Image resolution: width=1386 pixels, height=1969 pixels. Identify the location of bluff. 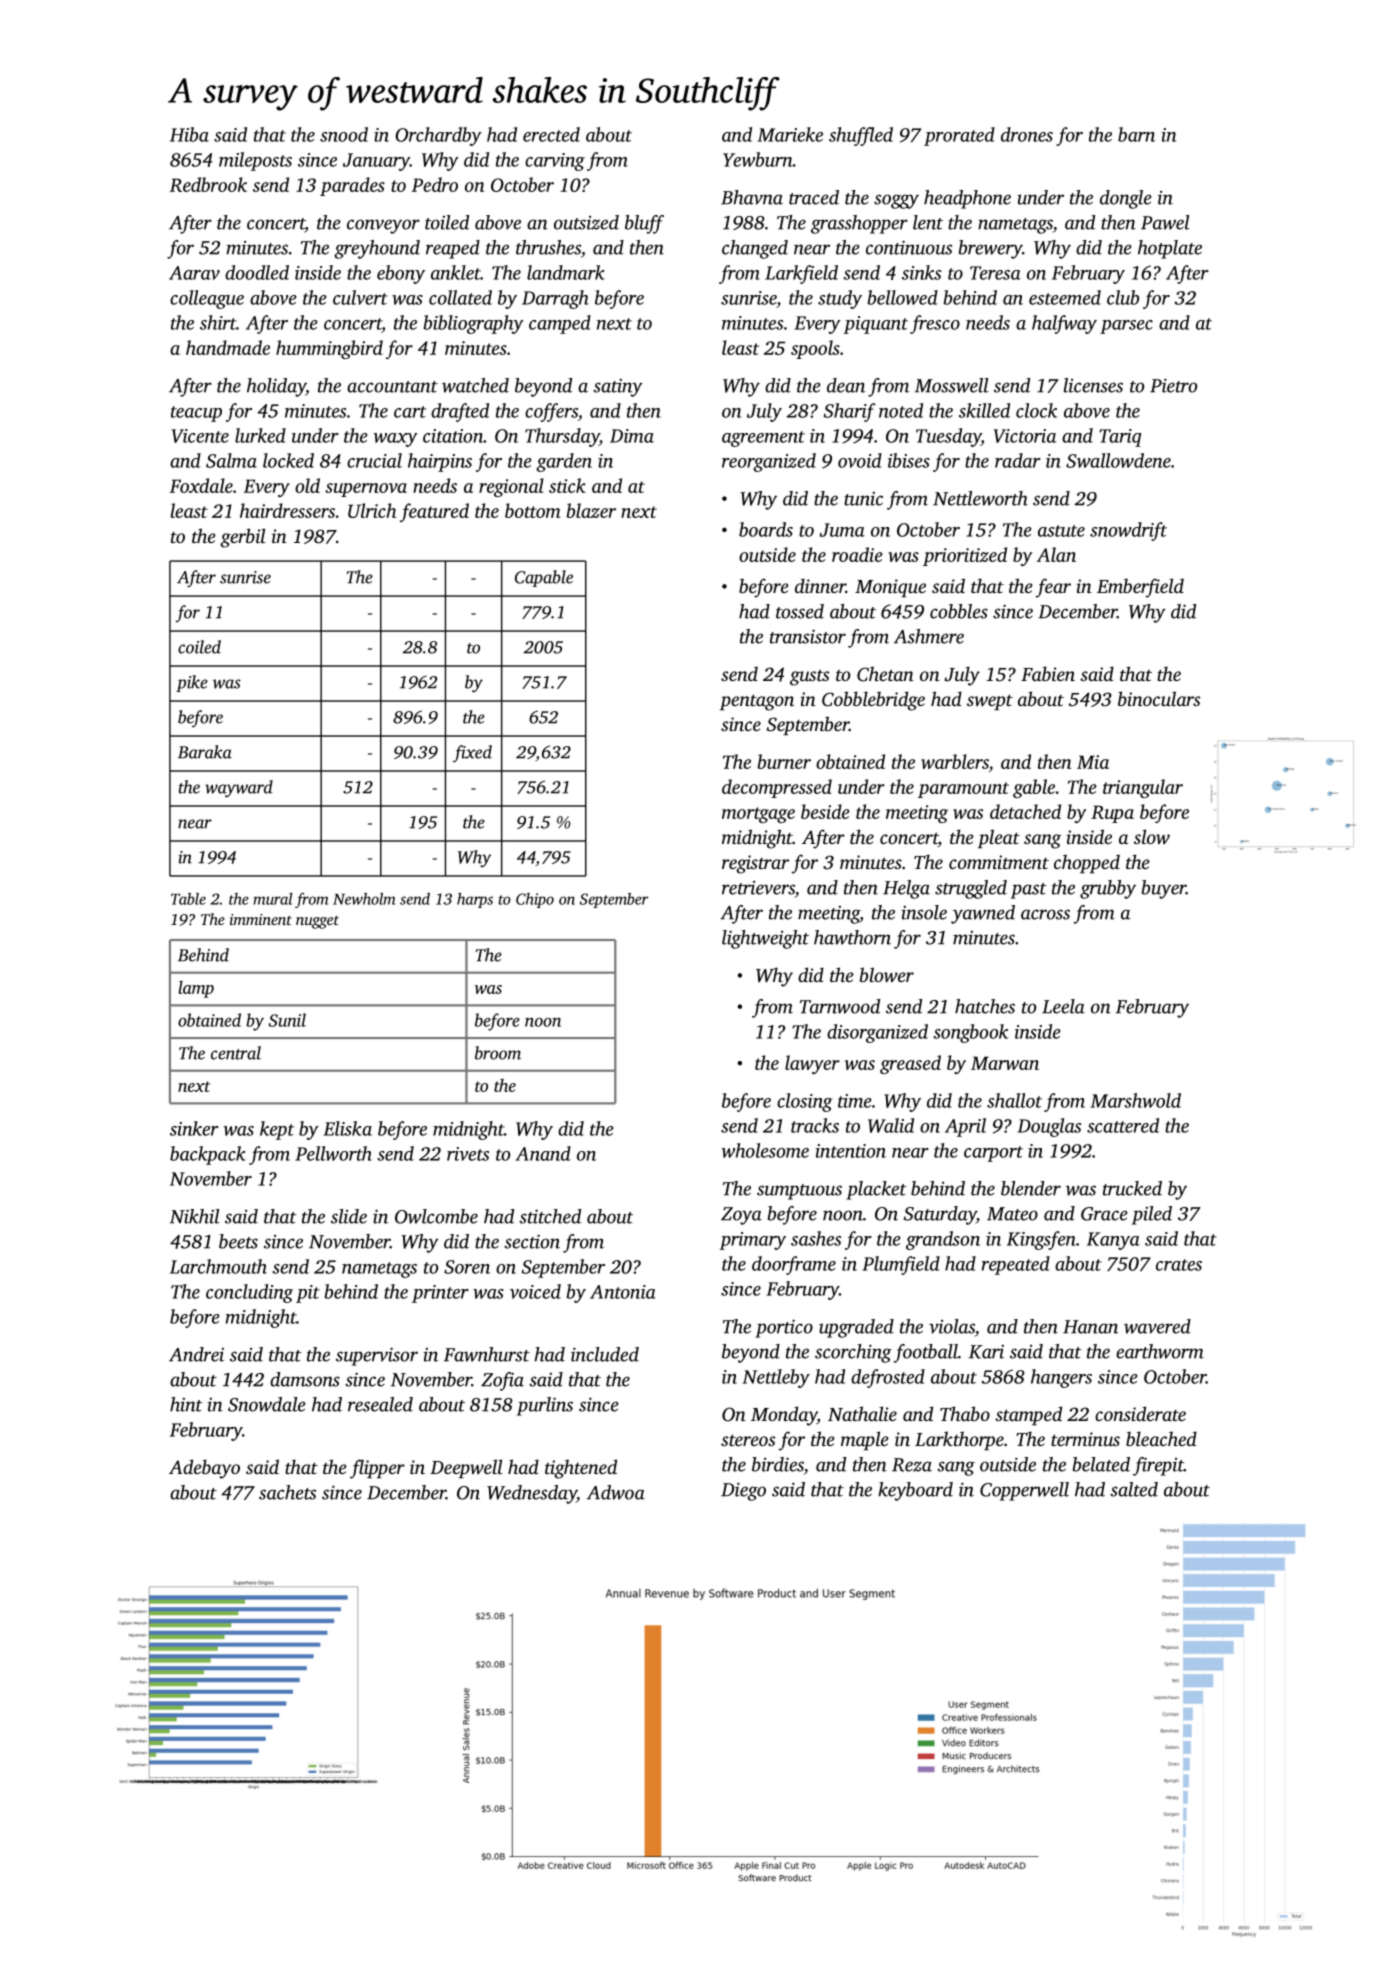
(644, 224).
